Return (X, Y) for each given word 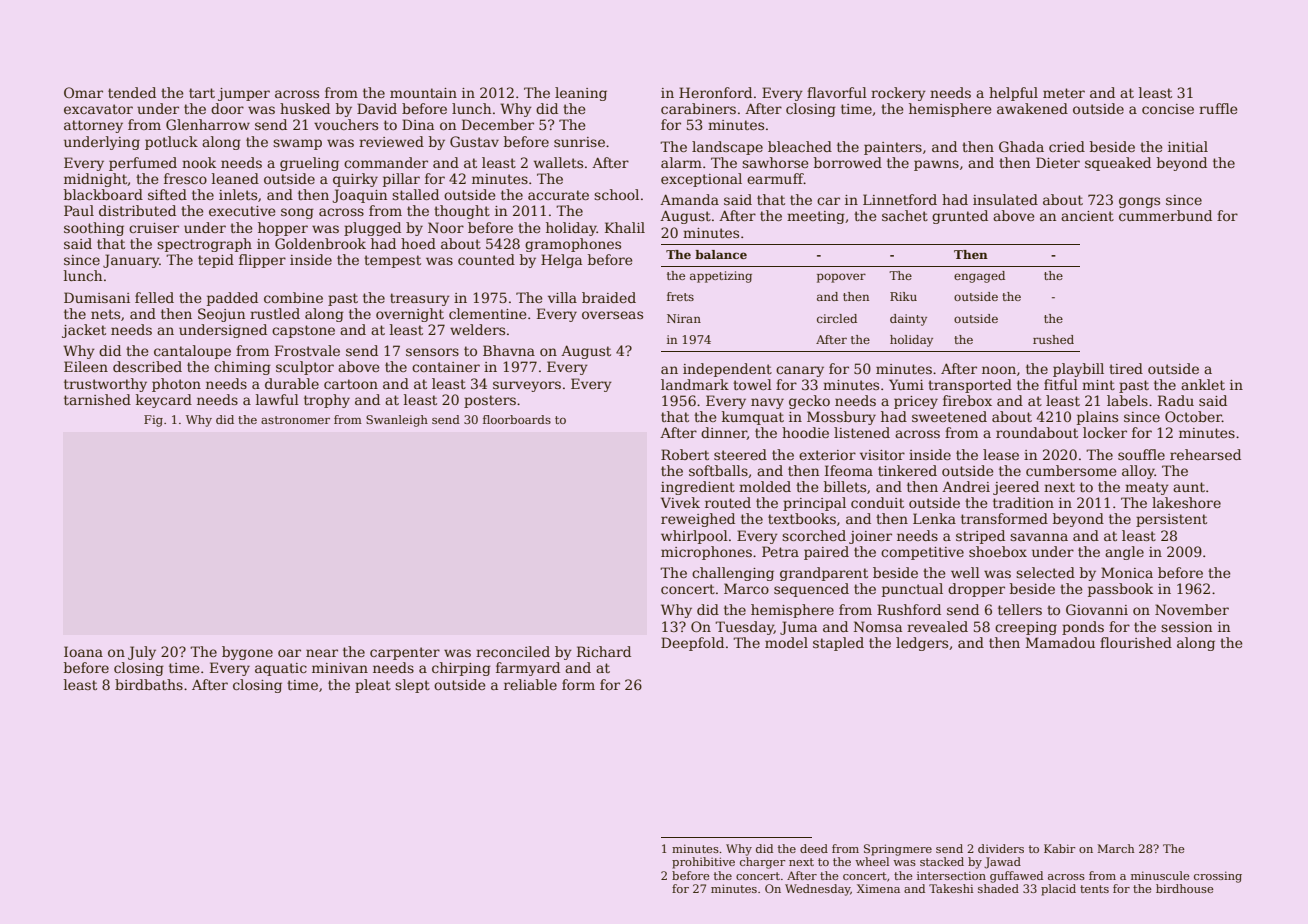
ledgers (922, 644)
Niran (684, 318)
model (786, 642)
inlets (238, 194)
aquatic (281, 669)
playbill (1078, 370)
